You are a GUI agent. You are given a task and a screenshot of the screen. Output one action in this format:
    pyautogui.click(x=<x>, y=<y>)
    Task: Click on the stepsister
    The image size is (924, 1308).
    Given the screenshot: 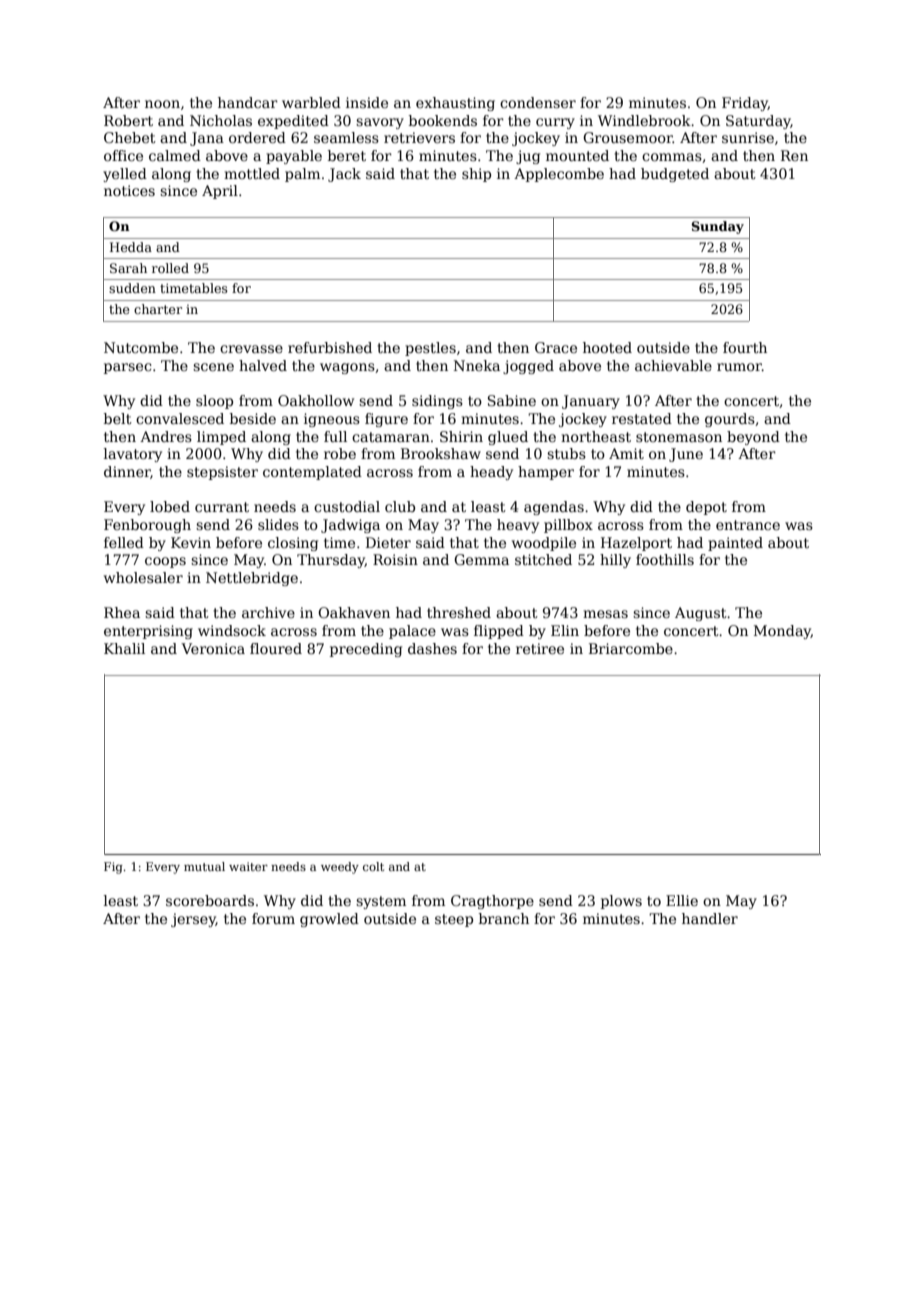 What is the action you would take?
    pyautogui.click(x=222, y=473)
